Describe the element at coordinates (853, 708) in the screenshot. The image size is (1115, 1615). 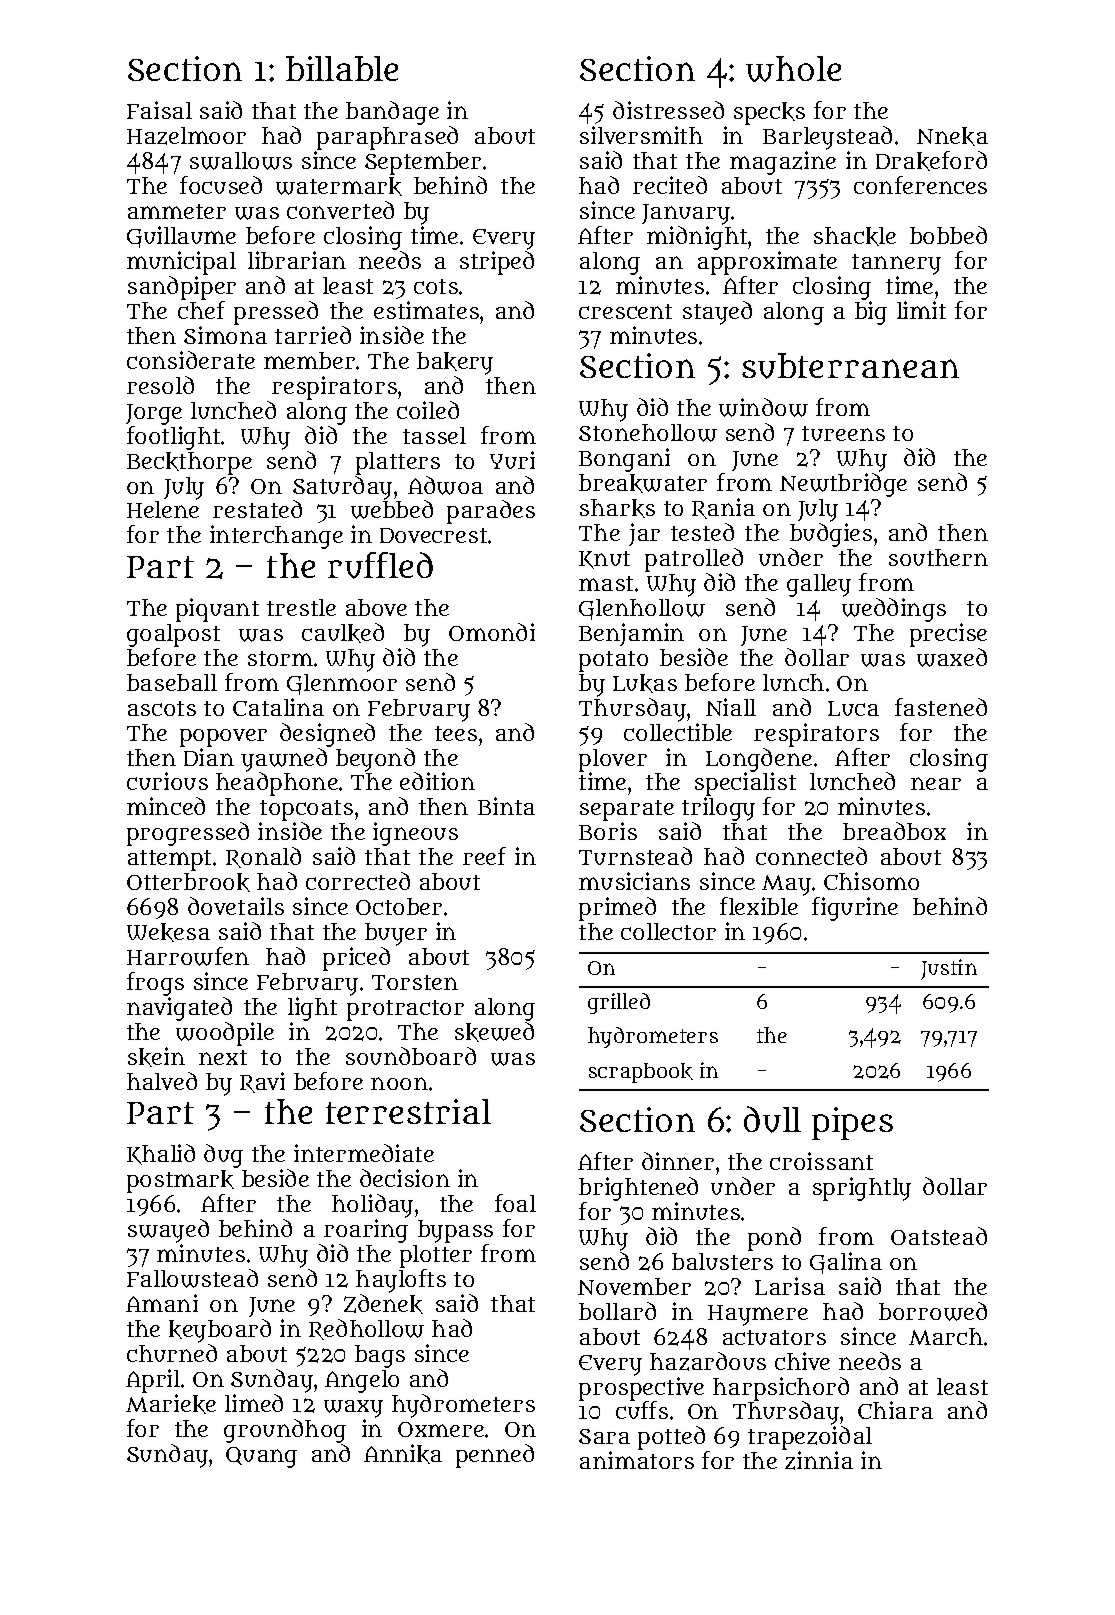
I see `Luca` at that location.
